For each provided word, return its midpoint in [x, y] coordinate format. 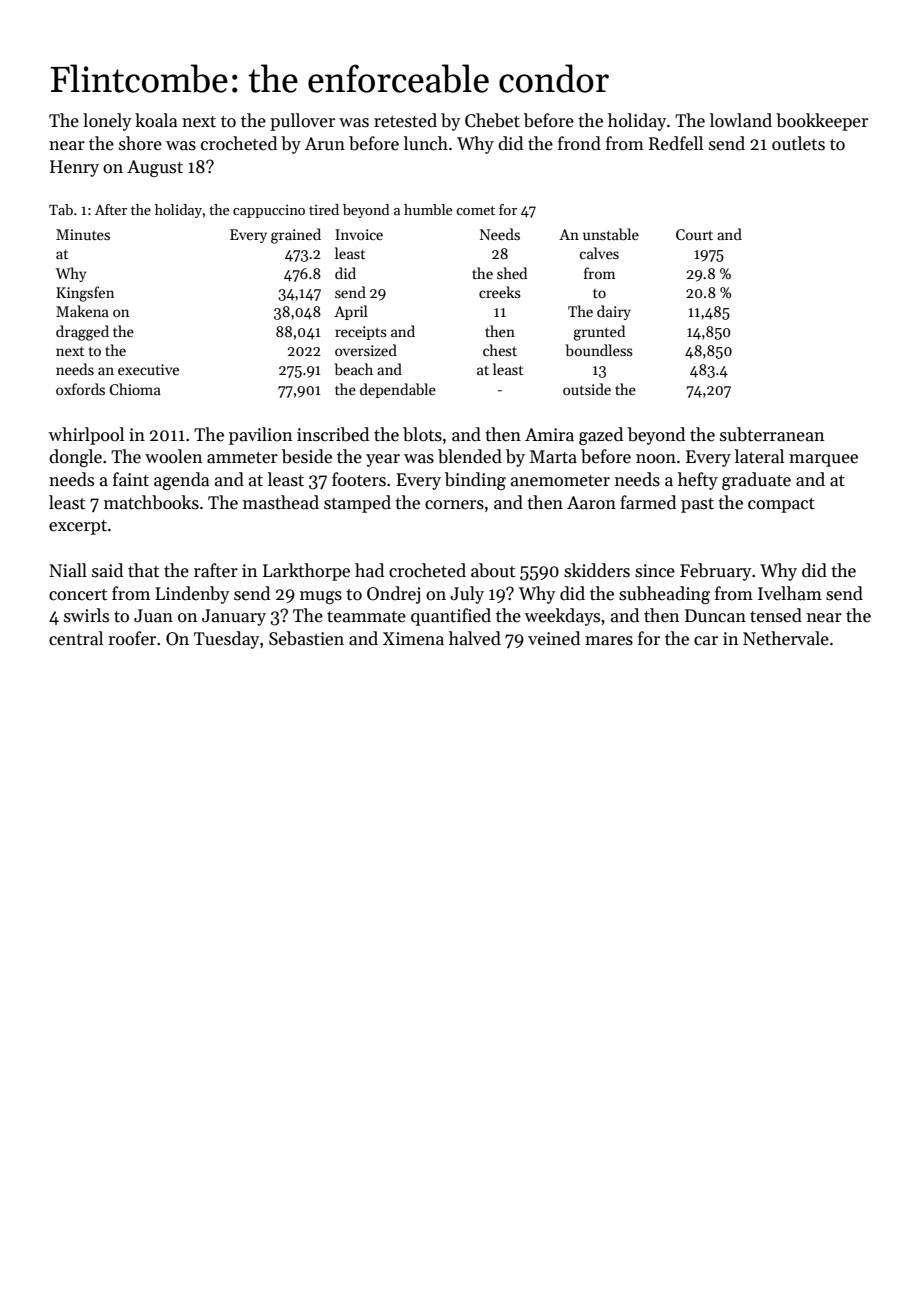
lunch [426, 143]
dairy [614, 312]
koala [156, 120]
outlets [798, 143]
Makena [82, 311]
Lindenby [192, 595]
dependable [398, 390]
